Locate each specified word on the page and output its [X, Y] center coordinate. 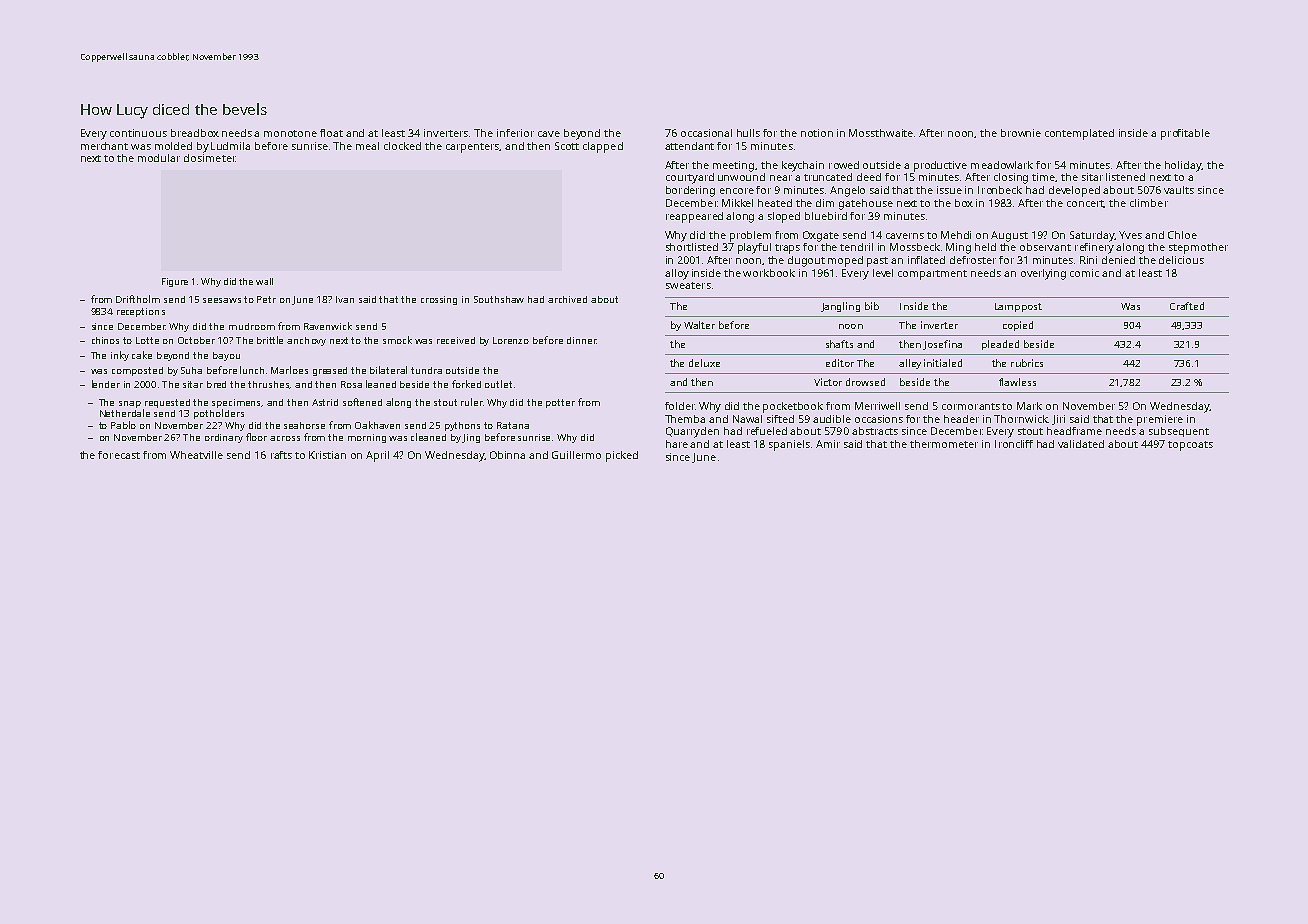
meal [367, 146]
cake [142, 355]
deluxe [704, 363]
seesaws [222, 300]
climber [1149, 203]
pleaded [1000, 345]
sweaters [688, 285]
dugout [806, 261]
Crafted [1187, 306]
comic [1084, 273]
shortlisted [692, 247]
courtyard [690, 178]
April [377, 456]
